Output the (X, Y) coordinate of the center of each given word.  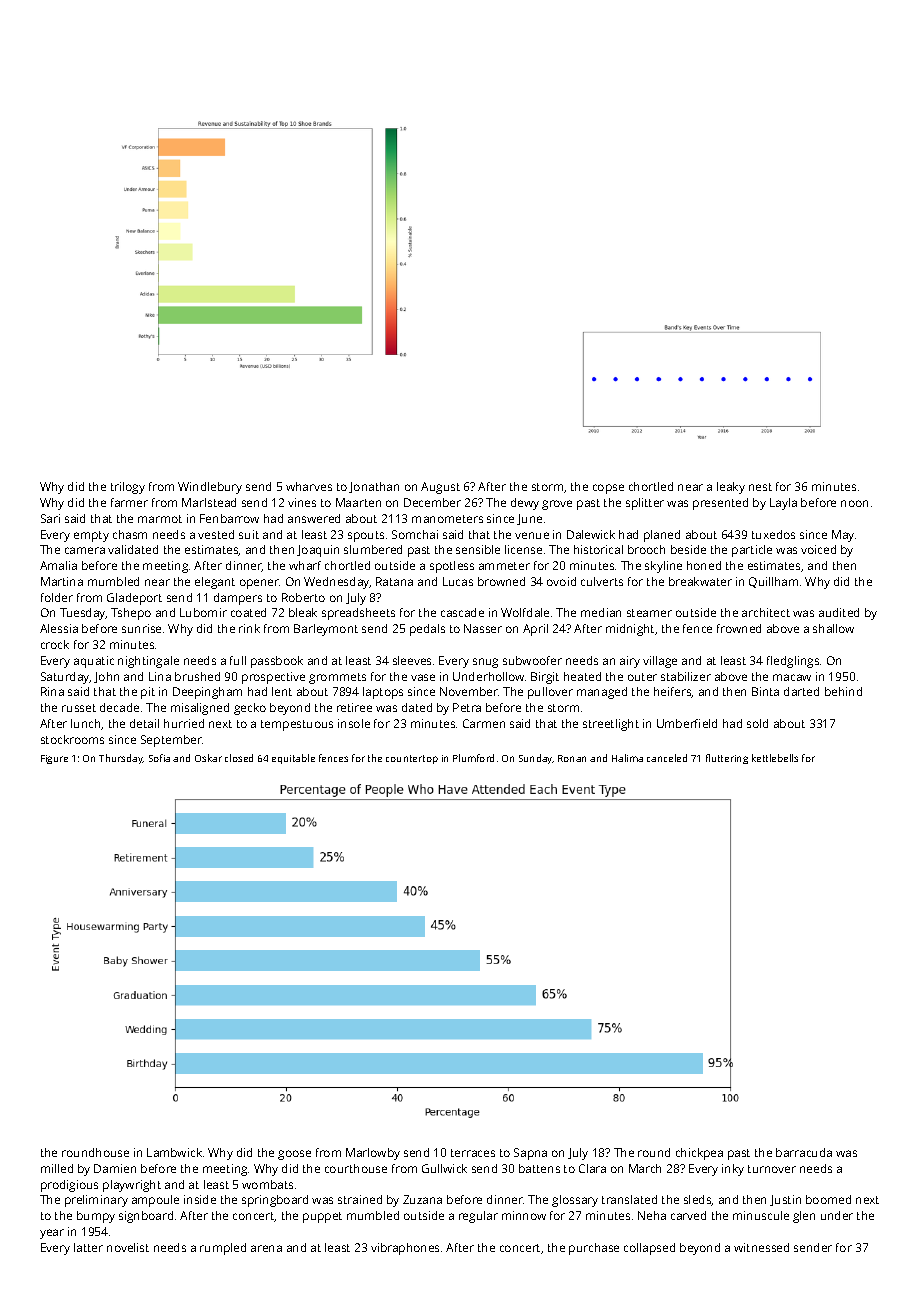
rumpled (223, 1249)
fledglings (793, 662)
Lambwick (174, 1152)
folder (57, 597)
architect (766, 612)
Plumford (473, 758)
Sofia (159, 758)
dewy (525, 504)
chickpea (699, 1154)
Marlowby (373, 1154)
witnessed (761, 1247)
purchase (594, 1249)
